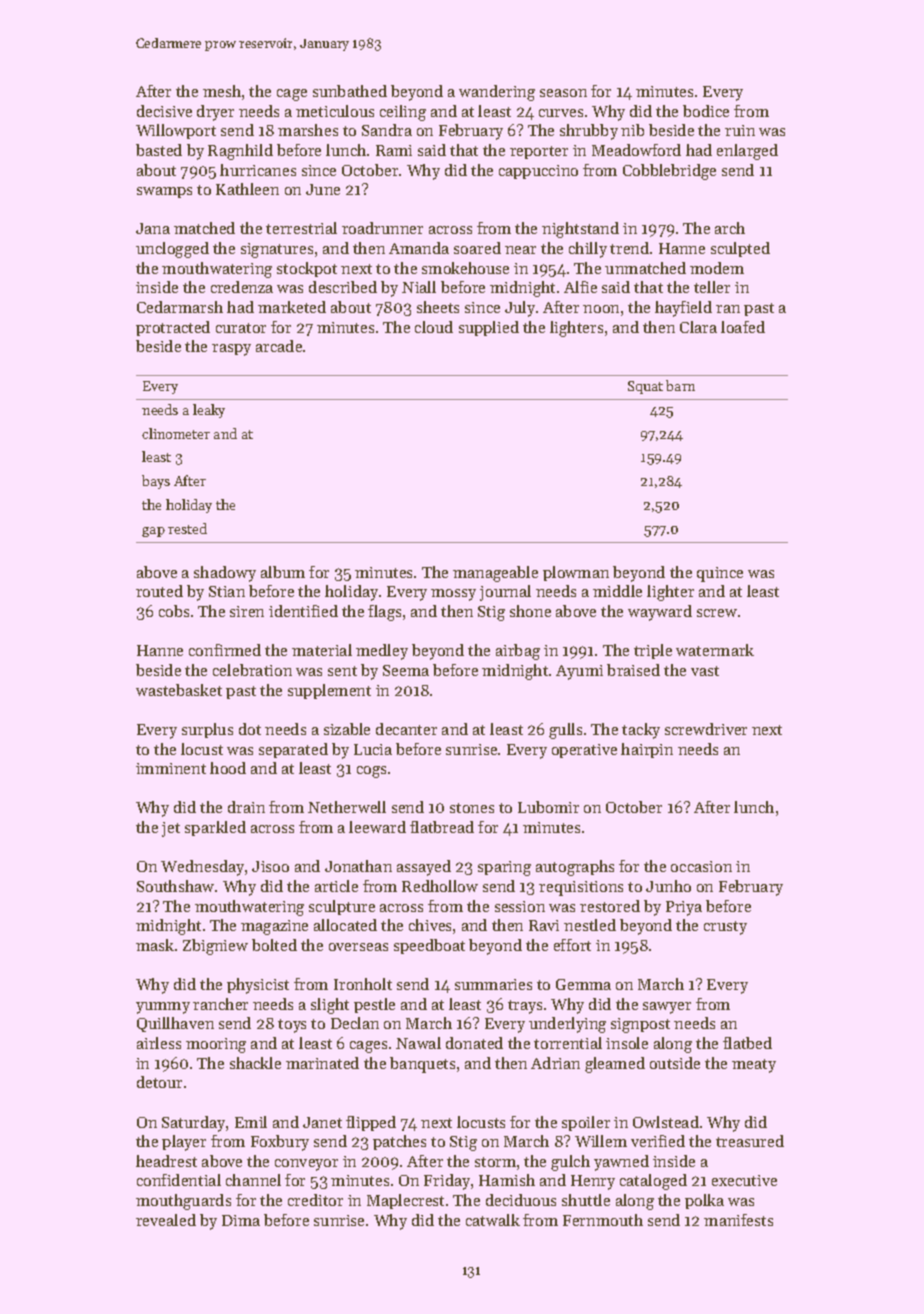 This image has height=1314, width=924. What do you see at coordinates (497, 93) in the image?
I see `wandering` at bounding box center [497, 93].
